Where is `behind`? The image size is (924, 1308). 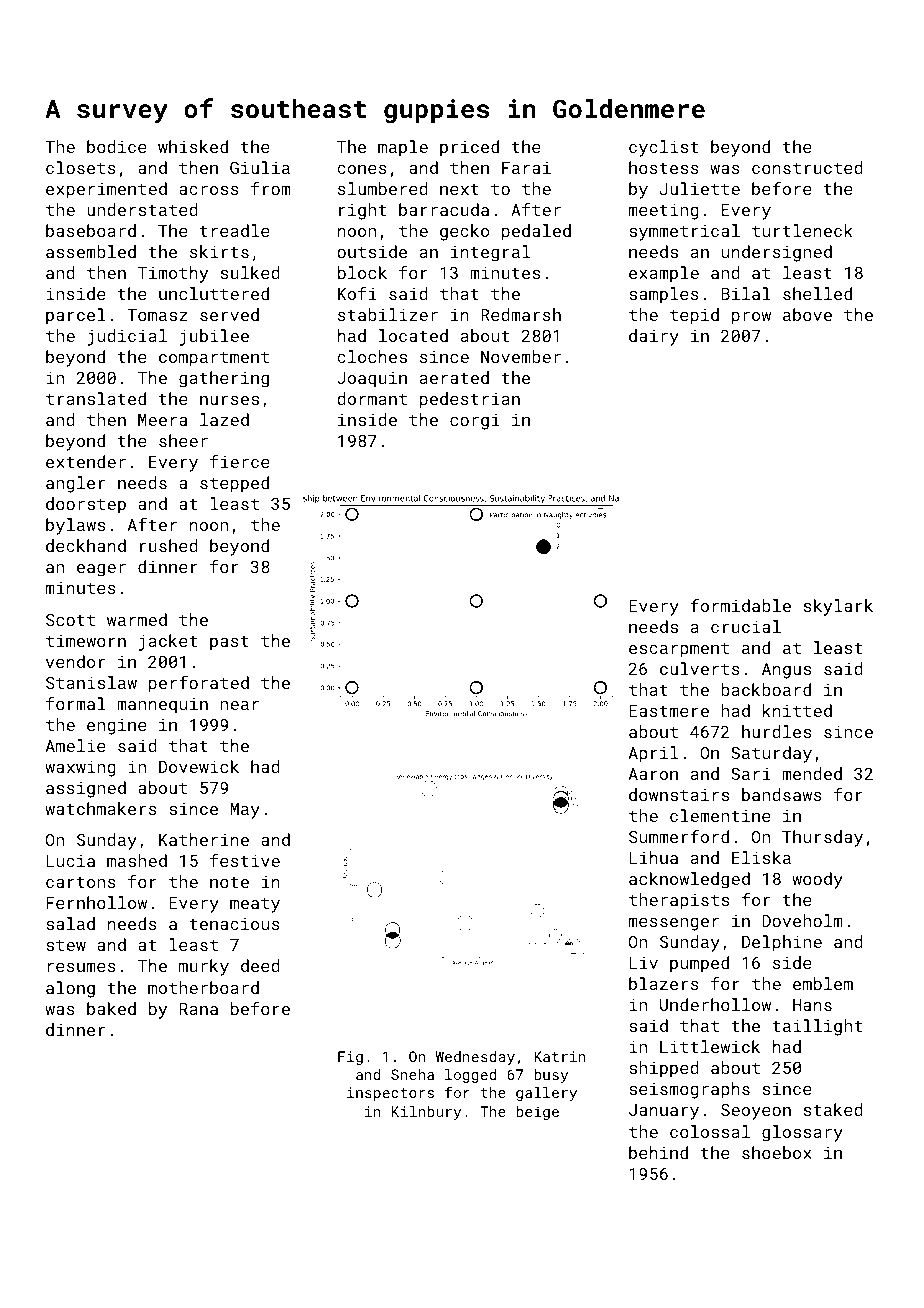 behind is located at coordinates (658, 1152).
